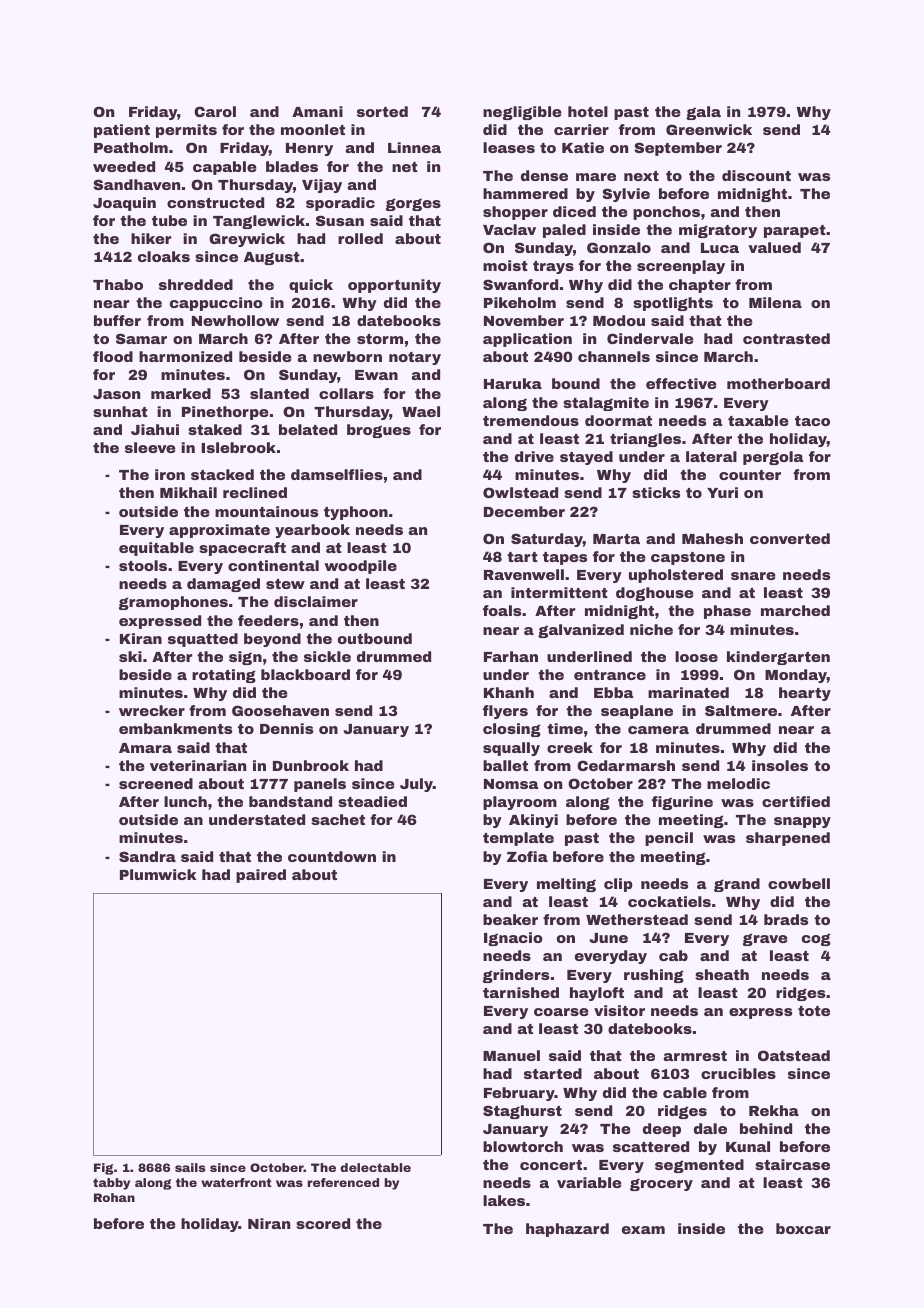 The height and width of the screenshot is (1308, 924). Describe the element at coordinates (360, 238) in the screenshot. I see `rolled` at that location.
